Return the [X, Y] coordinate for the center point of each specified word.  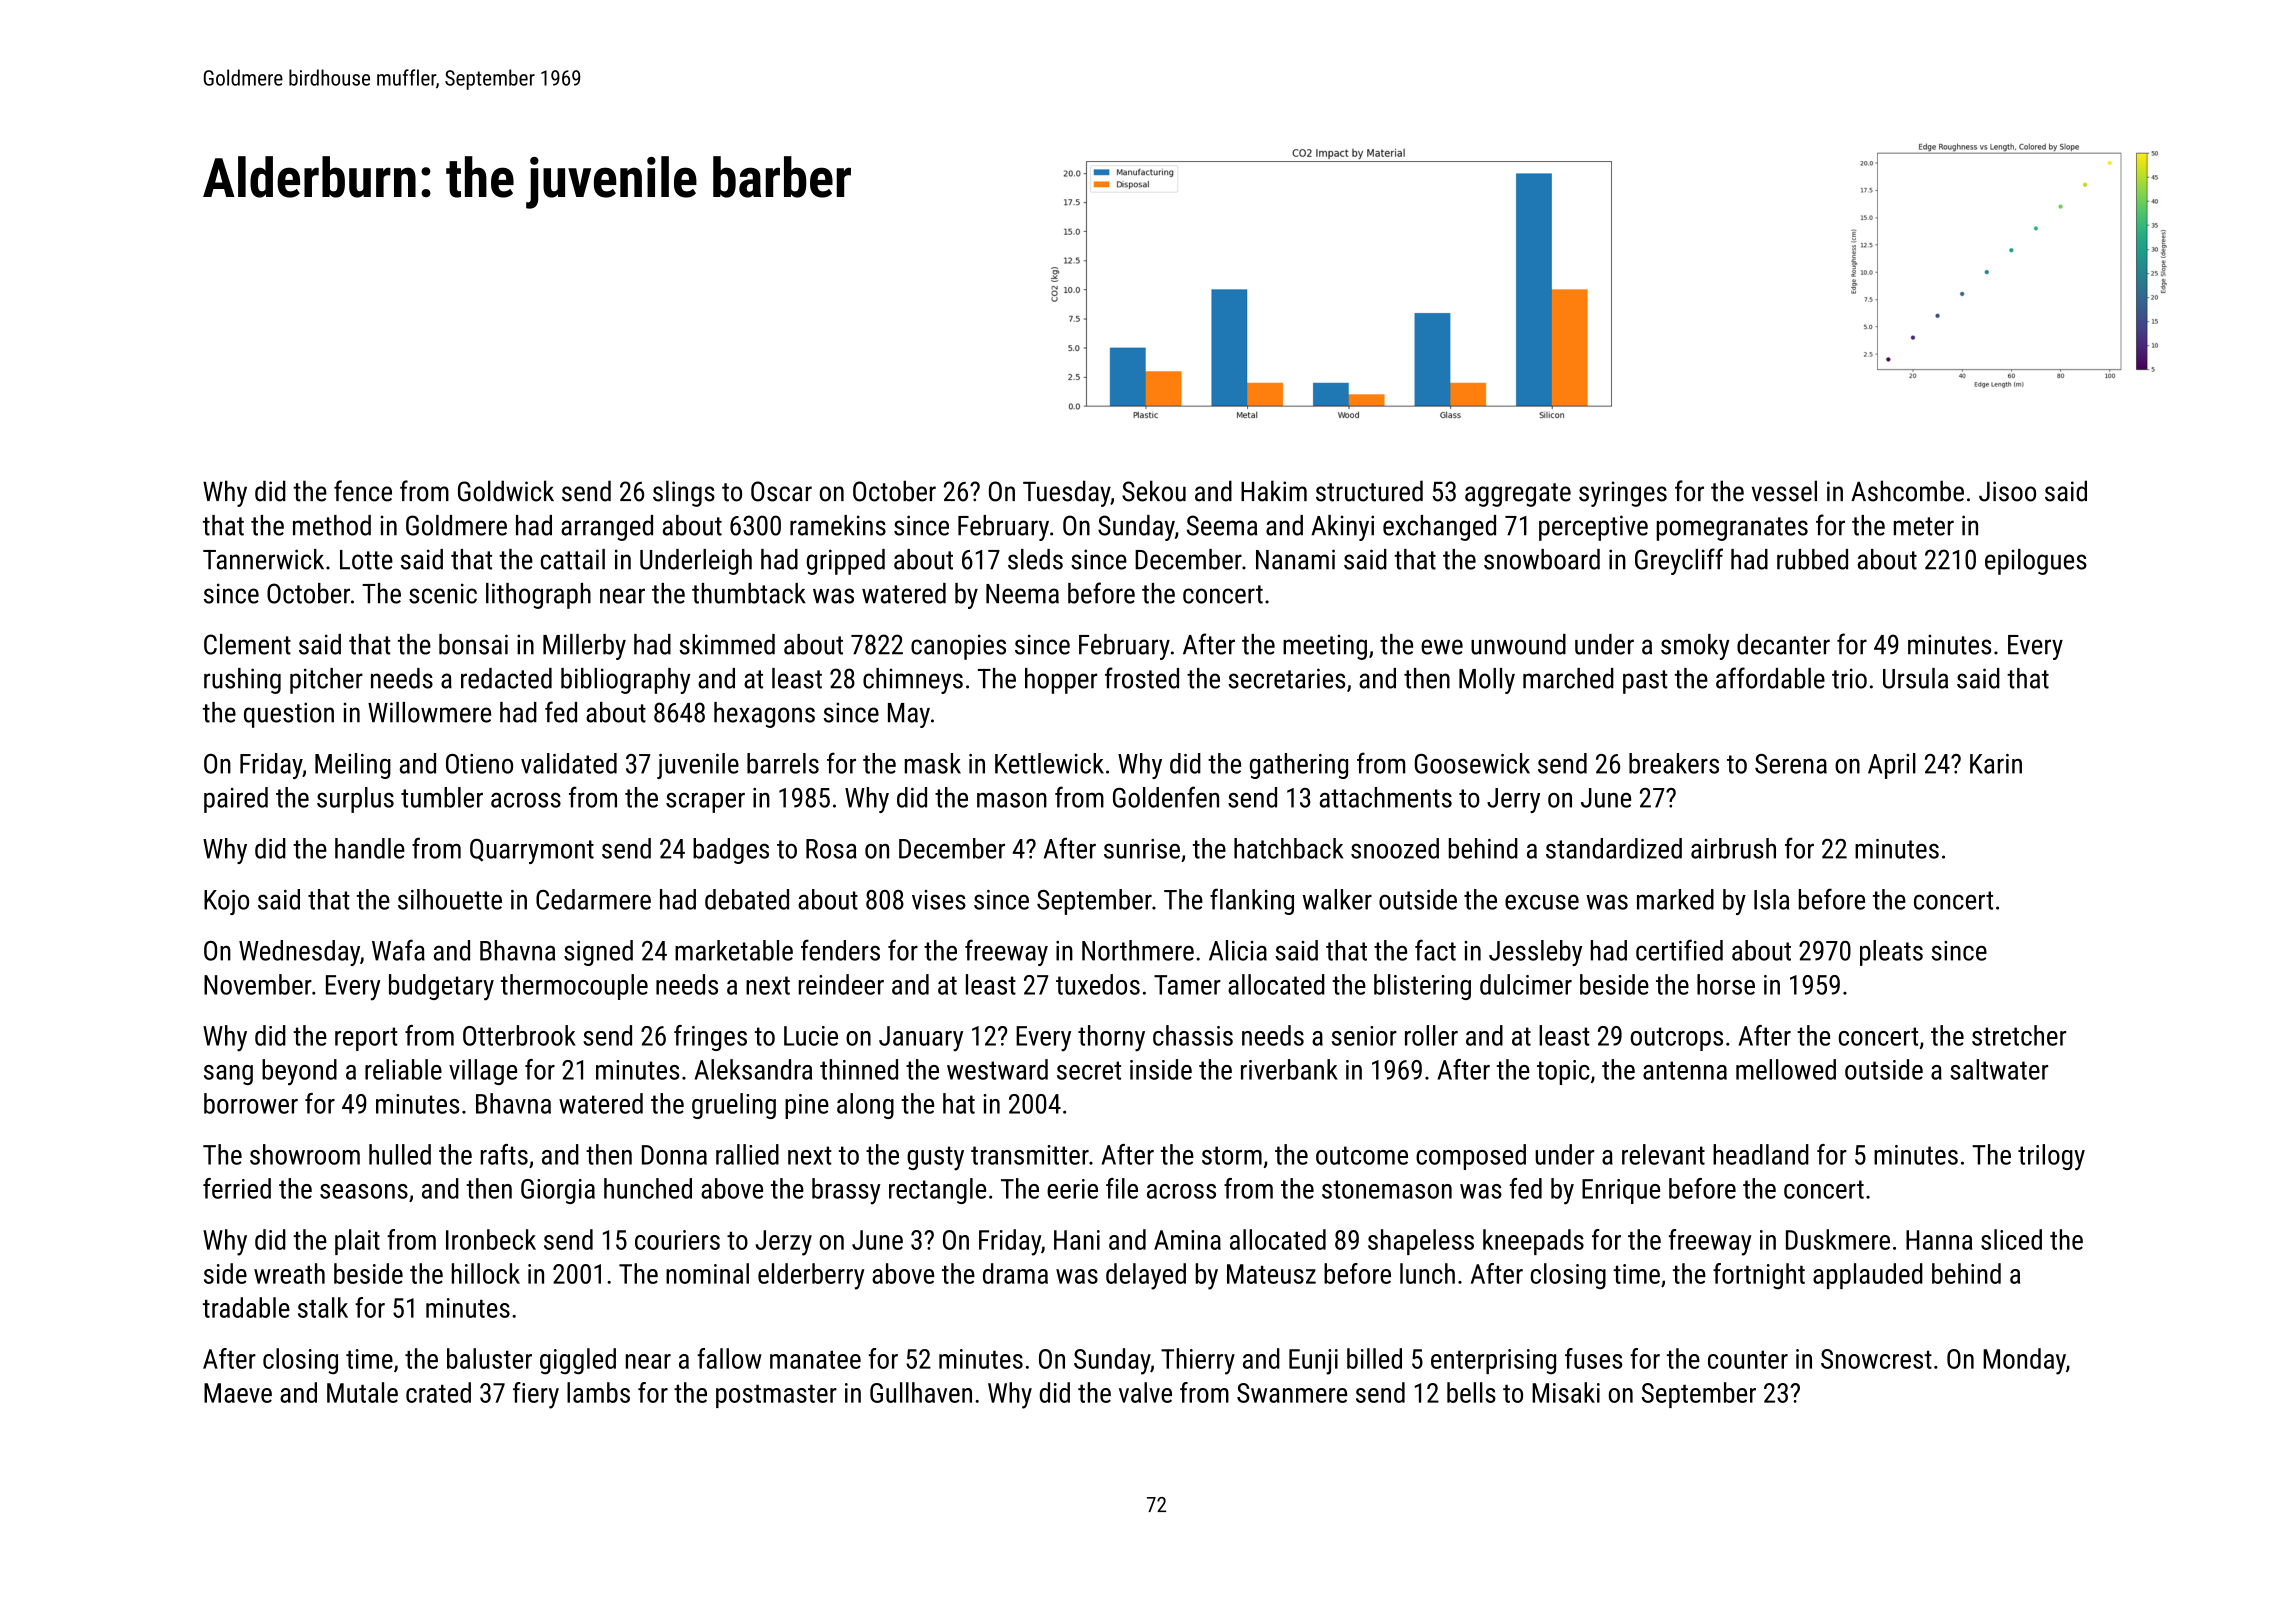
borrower [251, 1103]
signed [598, 953]
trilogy [2051, 1157]
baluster [489, 1358]
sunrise [1142, 849]
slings [684, 493]
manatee [815, 1360]
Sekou [1154, 491]
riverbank [1289, 1069]
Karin [1996, 764]
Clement [247, 644]
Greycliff [1679, 561]
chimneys [913, 681]
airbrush [1733, 848]
